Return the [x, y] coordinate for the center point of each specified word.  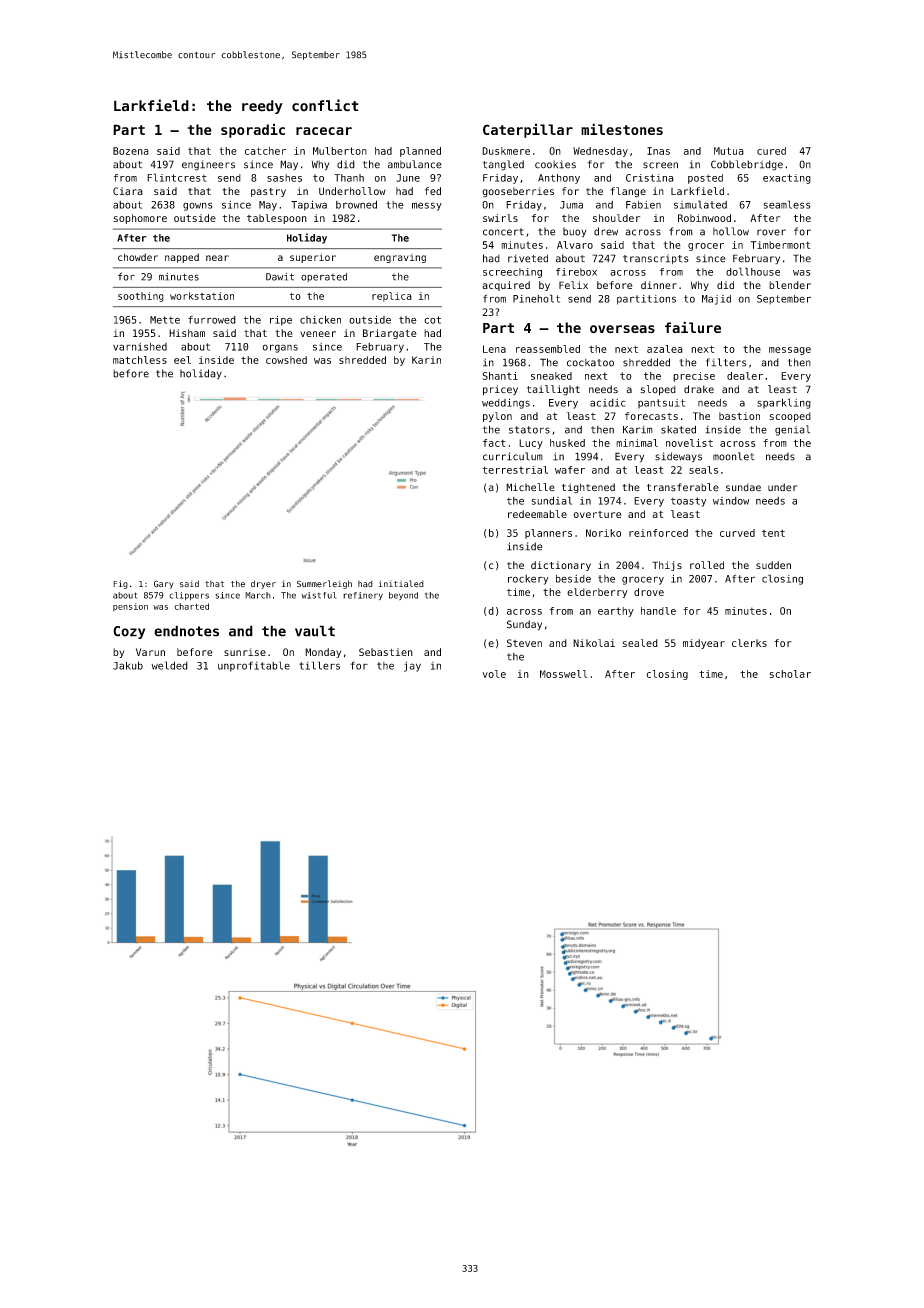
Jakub [128, 665]
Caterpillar [528, 130]
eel [182, 360]
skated [678, 429]
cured [771, 151]
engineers [208, 165]
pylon [497, 417]
